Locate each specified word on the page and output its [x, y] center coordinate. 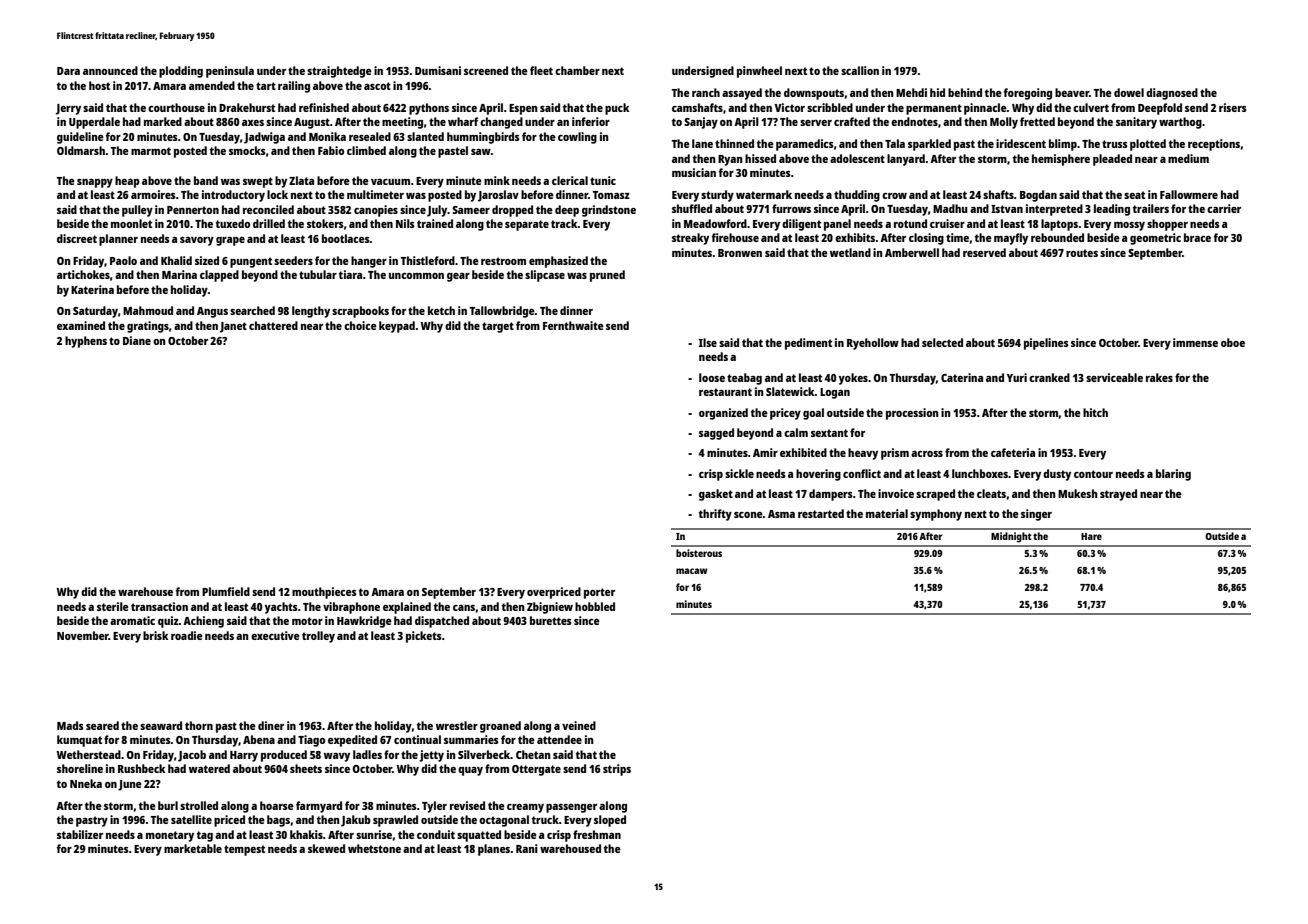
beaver [1072, 92]
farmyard [319, 807]
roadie [187, 635]
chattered [273, 325]
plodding [181, 72]
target [498, 327]
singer [1036, 515]
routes [1082, 253]
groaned [500, 727]
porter [599, 593]
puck [617, 109]
